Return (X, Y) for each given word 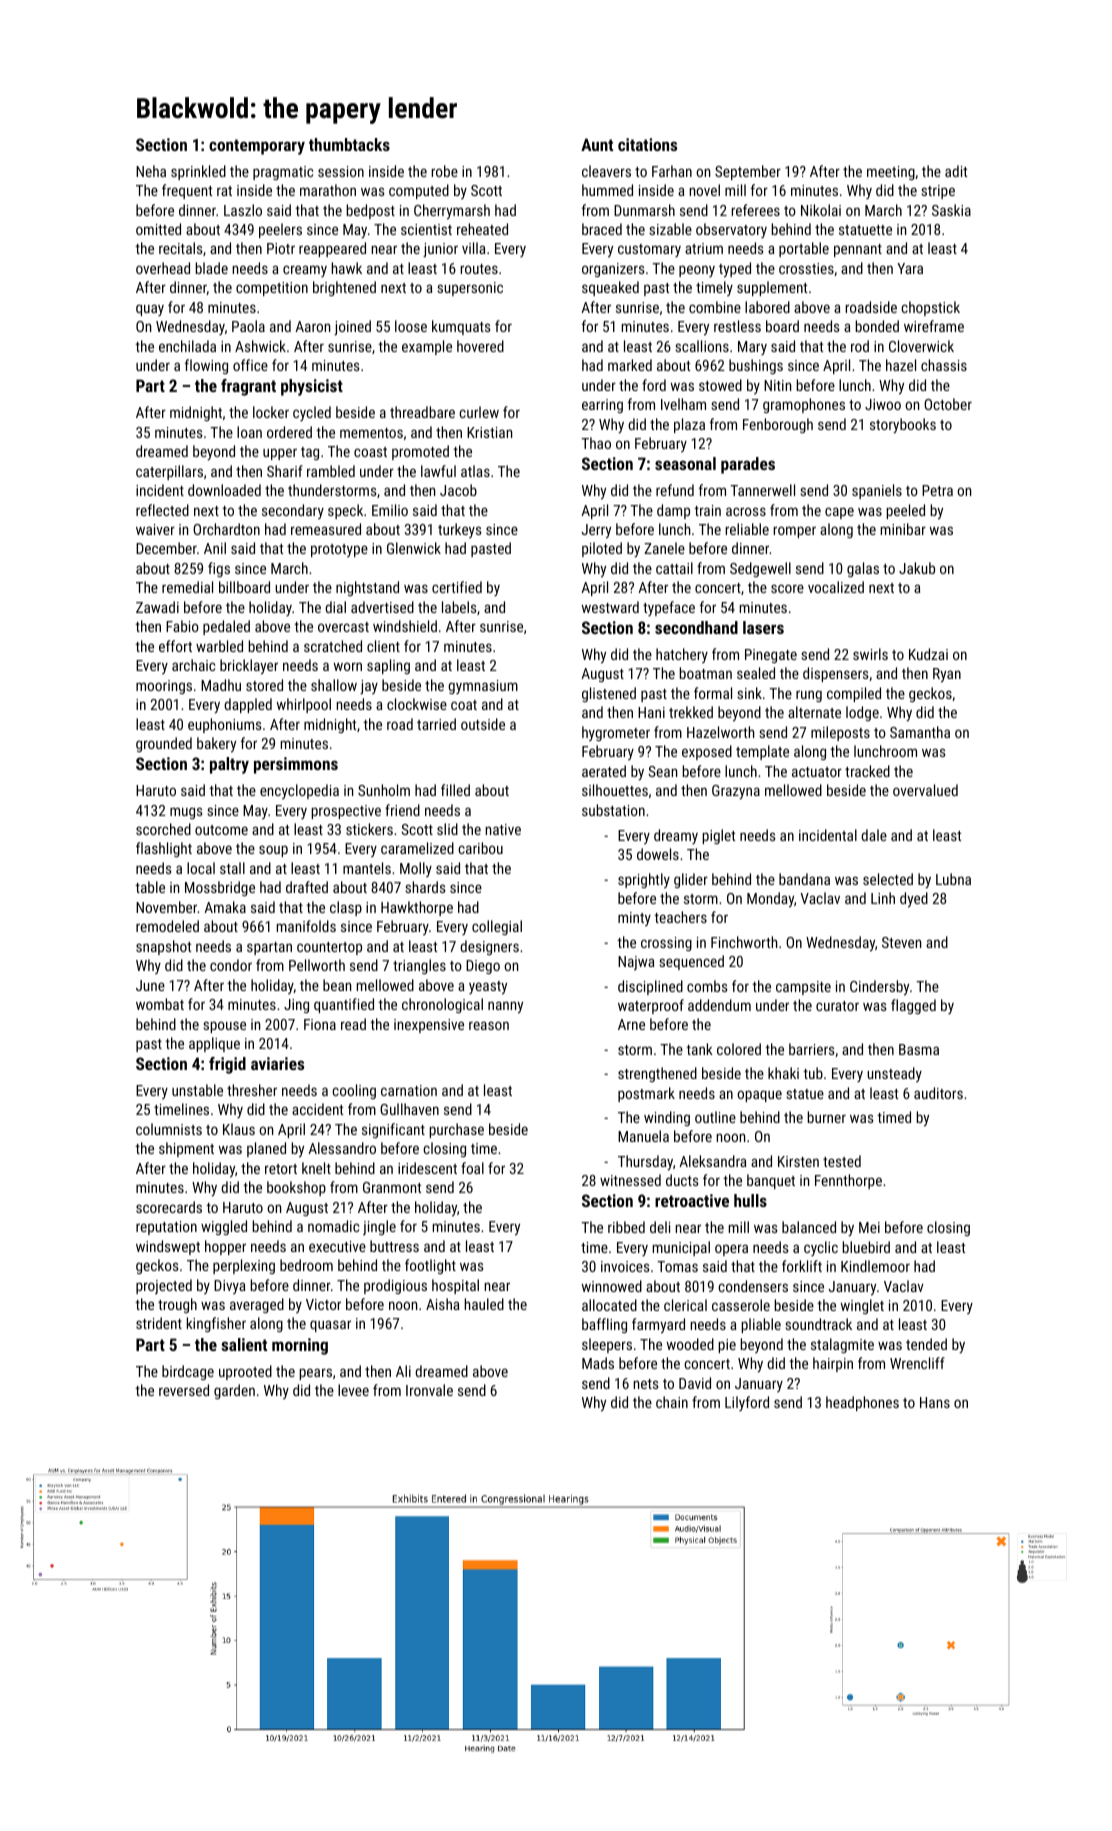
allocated (609, 1305)
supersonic (470, 289)
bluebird (866, 1247)
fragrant (248, 387)
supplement (772, 288)
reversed (184, 1390)
